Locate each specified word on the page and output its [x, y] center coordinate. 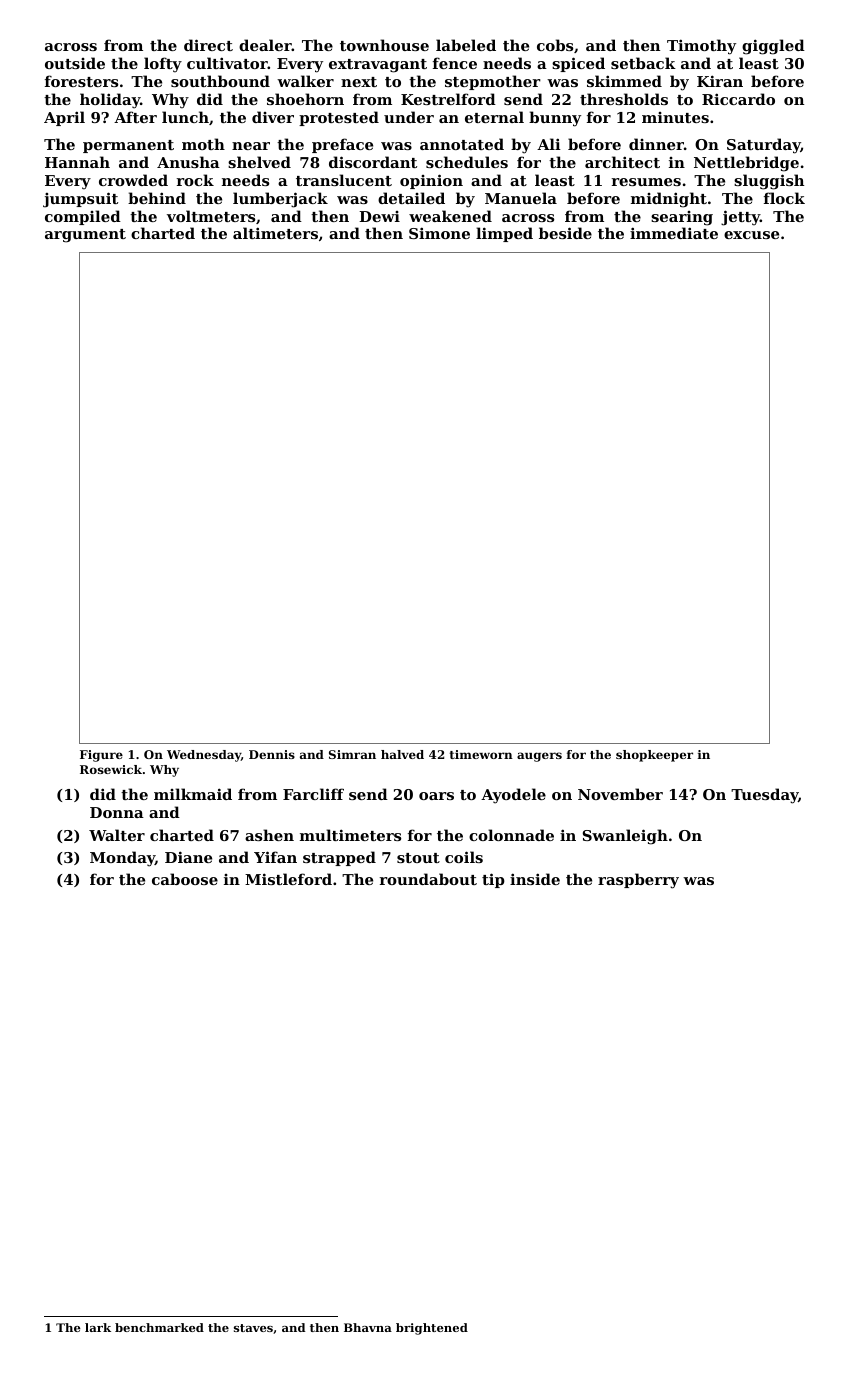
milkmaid [193, 794]
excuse [751, 235]
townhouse [384, 45]
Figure [101, 756]
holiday [110, 101]
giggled [773, 47]
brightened [432, 1329]
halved [402, 754]
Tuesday [764, 796]
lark [98, 1327]
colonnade [511, 835]
